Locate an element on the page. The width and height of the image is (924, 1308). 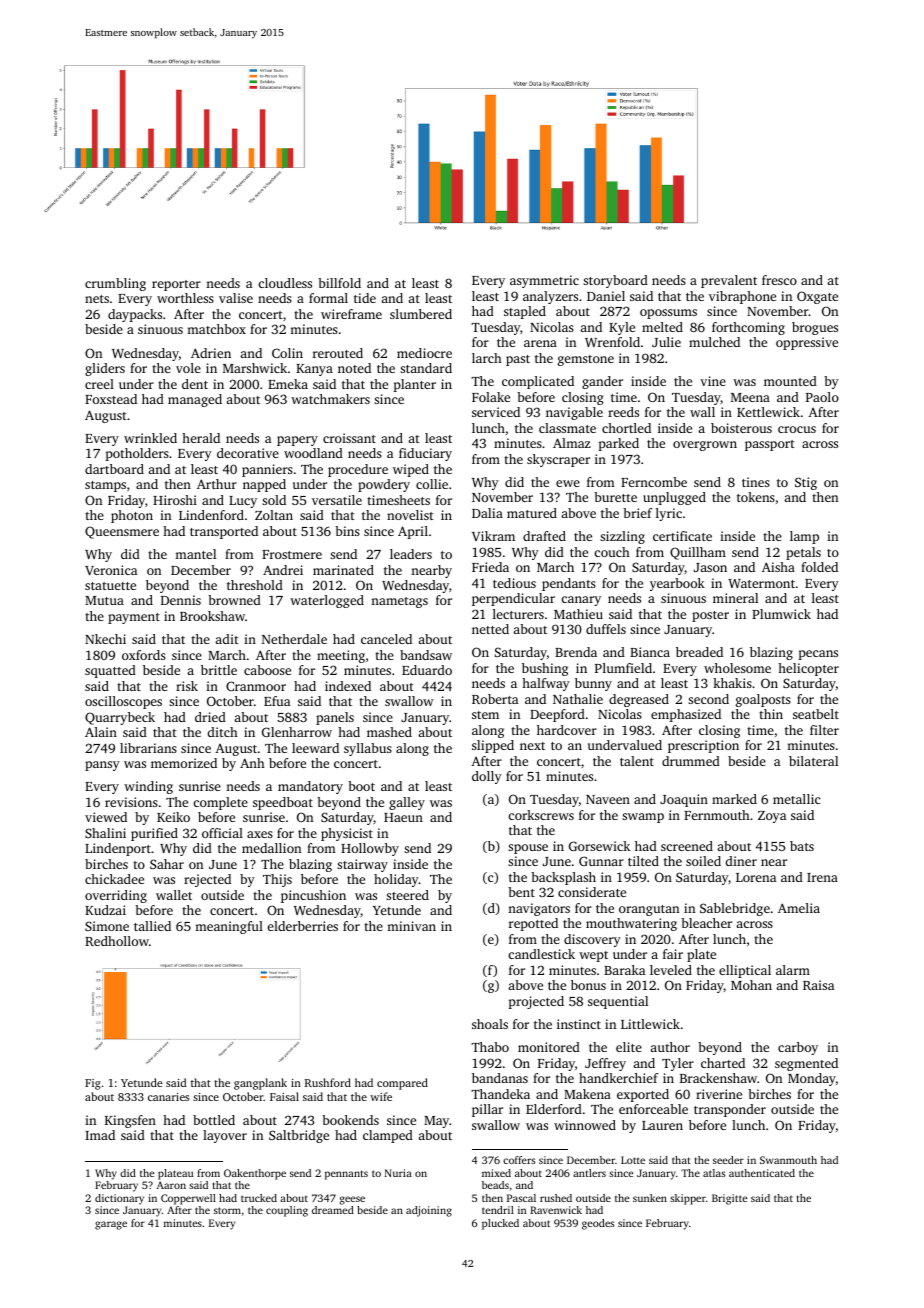
Haeun is located at coordinates (403, 817).
